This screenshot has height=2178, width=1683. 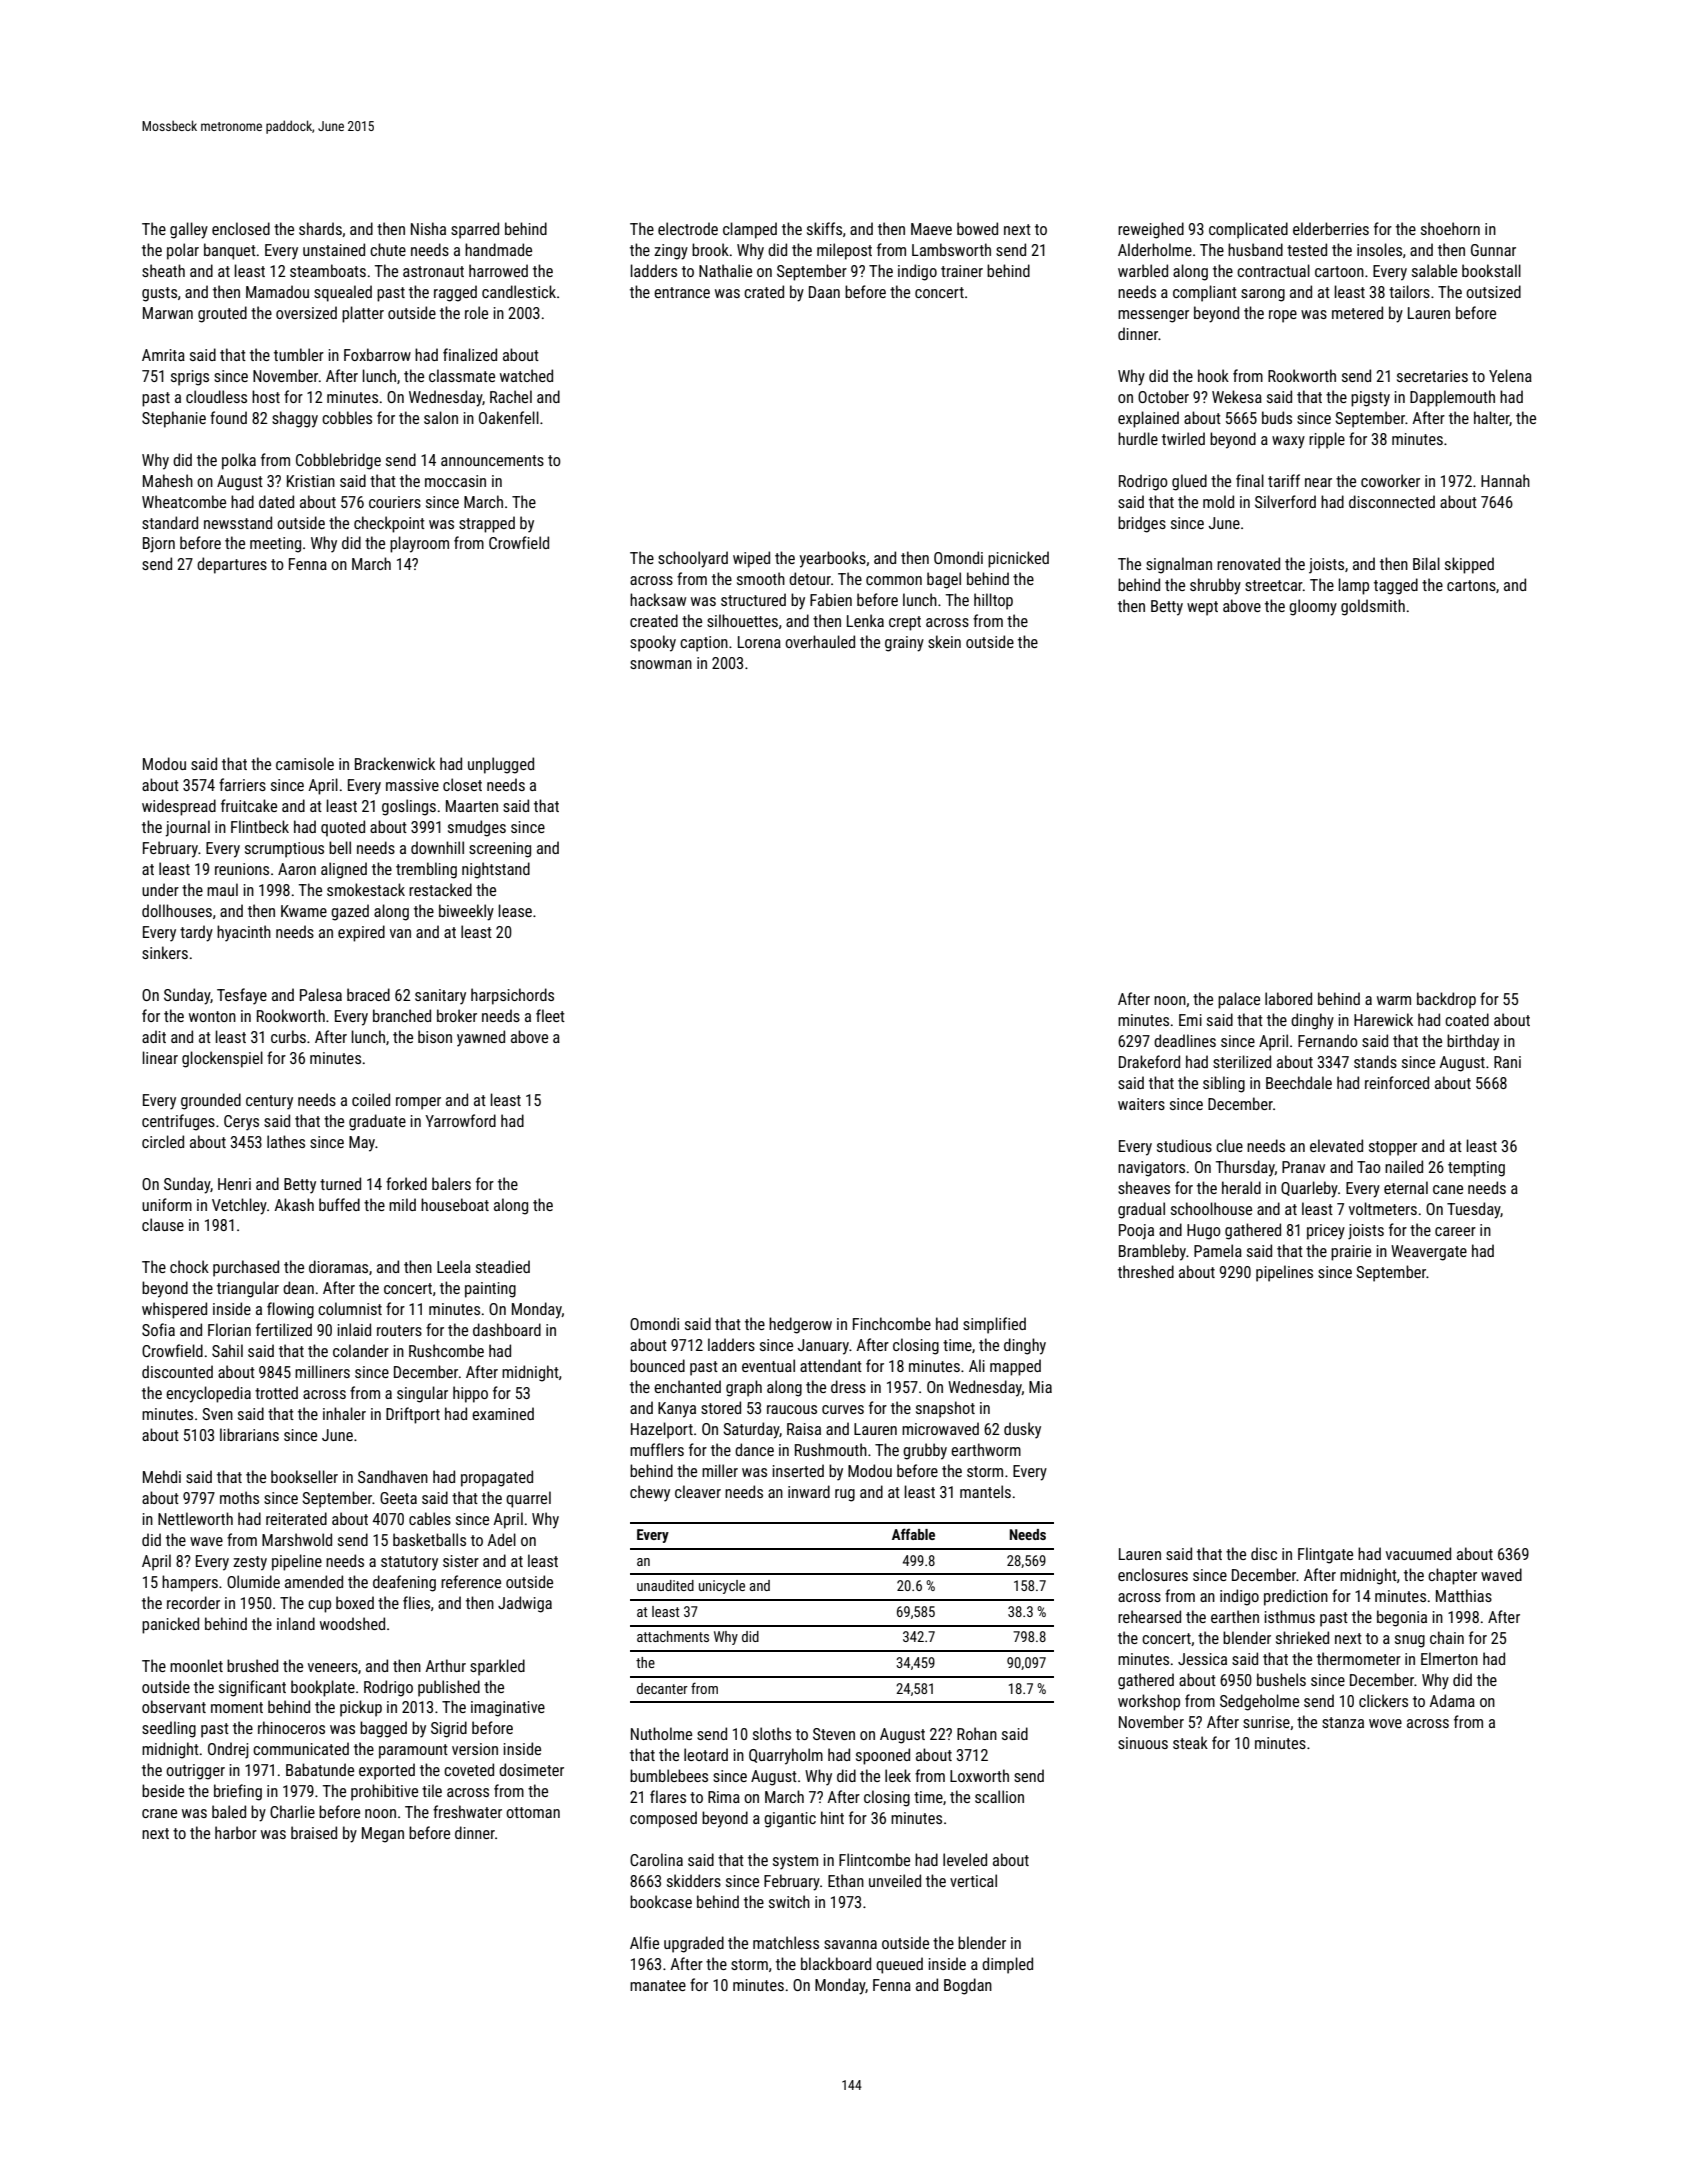 What do you see at coordinates (409, 807) in the screenshot?
I see `goslings` at bounding box center [409, 807].
